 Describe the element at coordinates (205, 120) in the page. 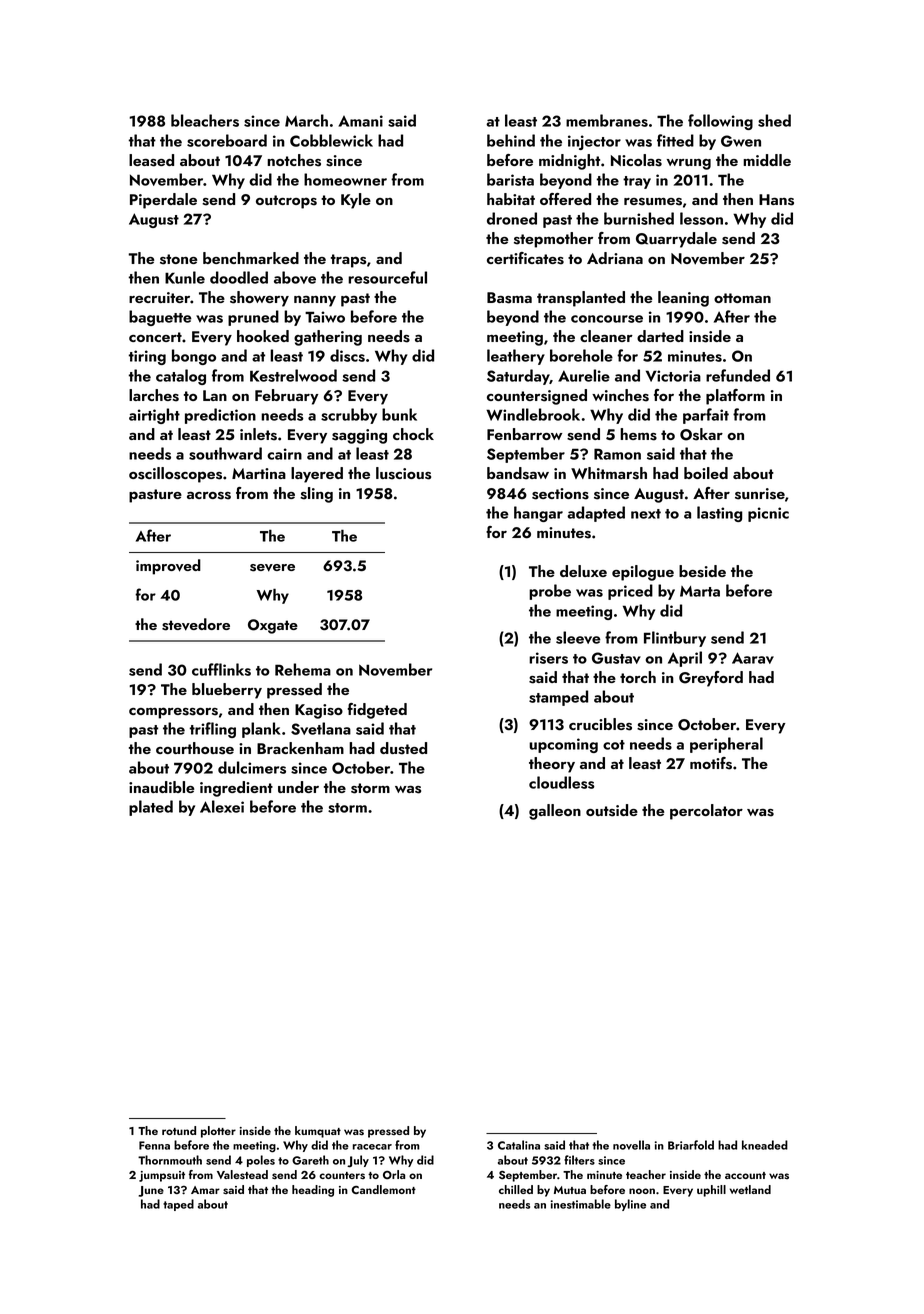

I see `bleachers` at that location.
